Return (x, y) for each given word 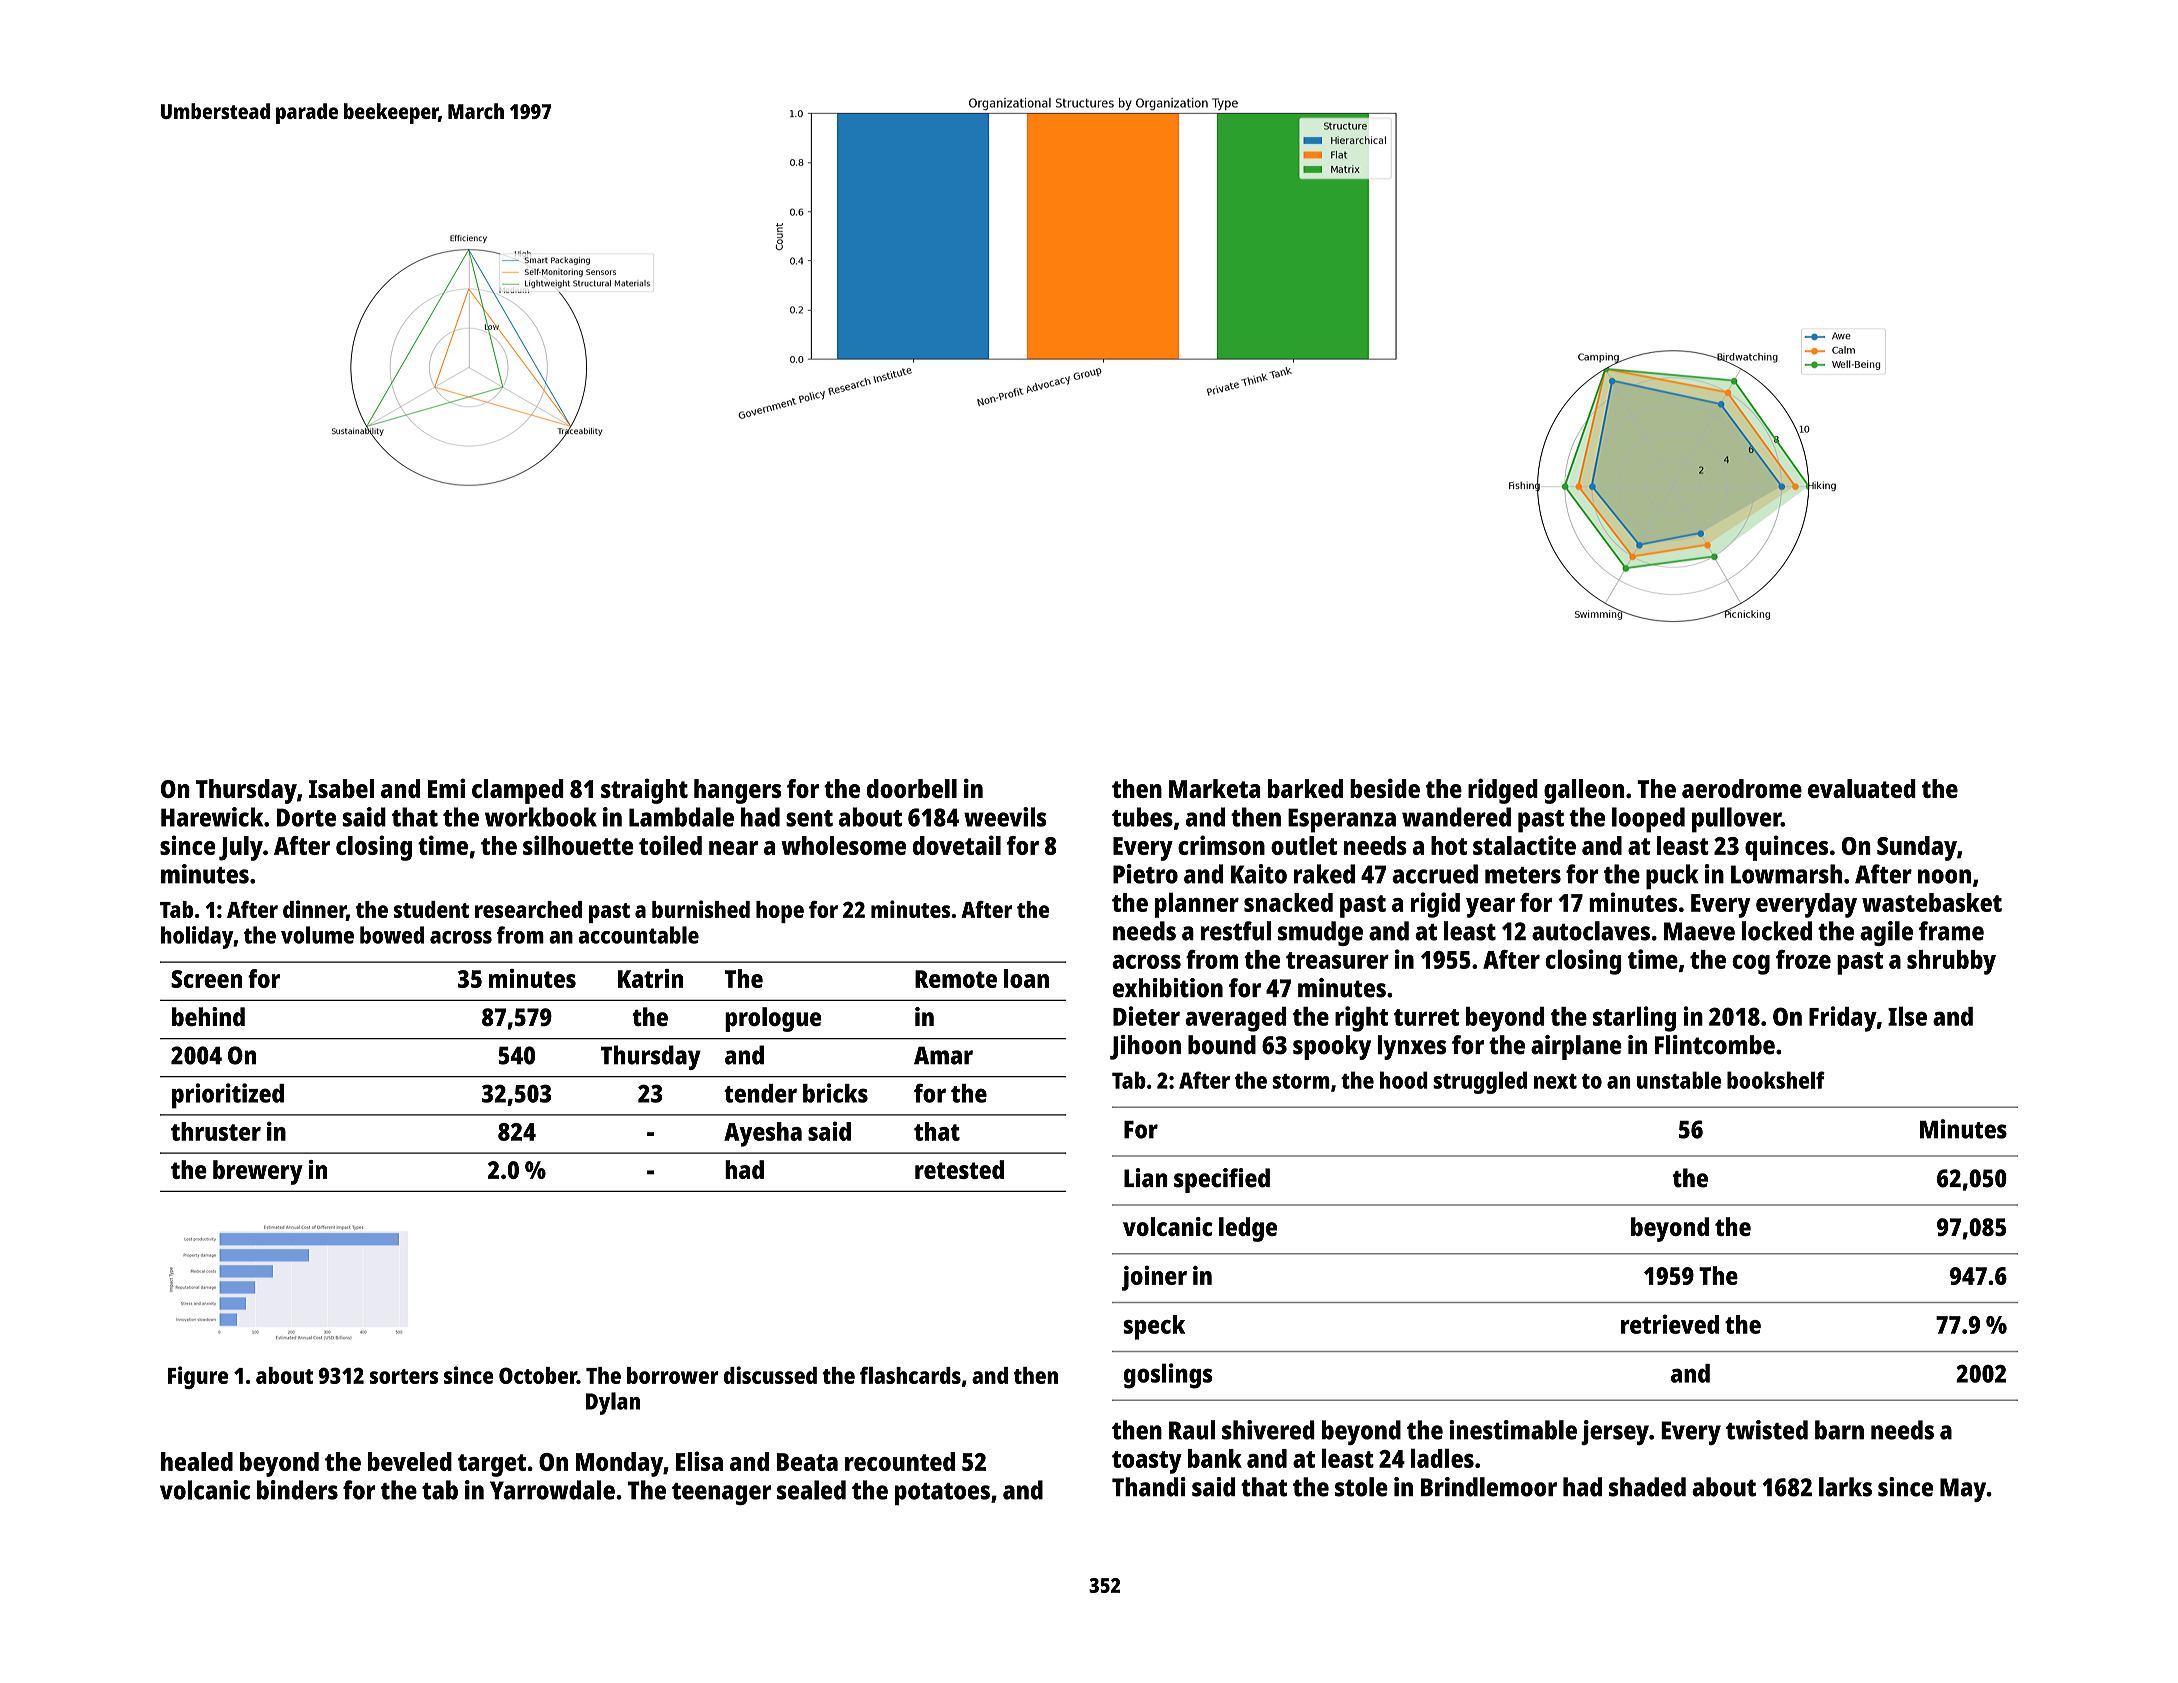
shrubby (1951, 962)
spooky (1332, 1047)
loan (1026, 978)
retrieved (1670, 1324)
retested (959, 1169)
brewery (258, 1172)
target (492, 1465)
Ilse (1907, 1016)
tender (760, 1093)
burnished (701, 909)
